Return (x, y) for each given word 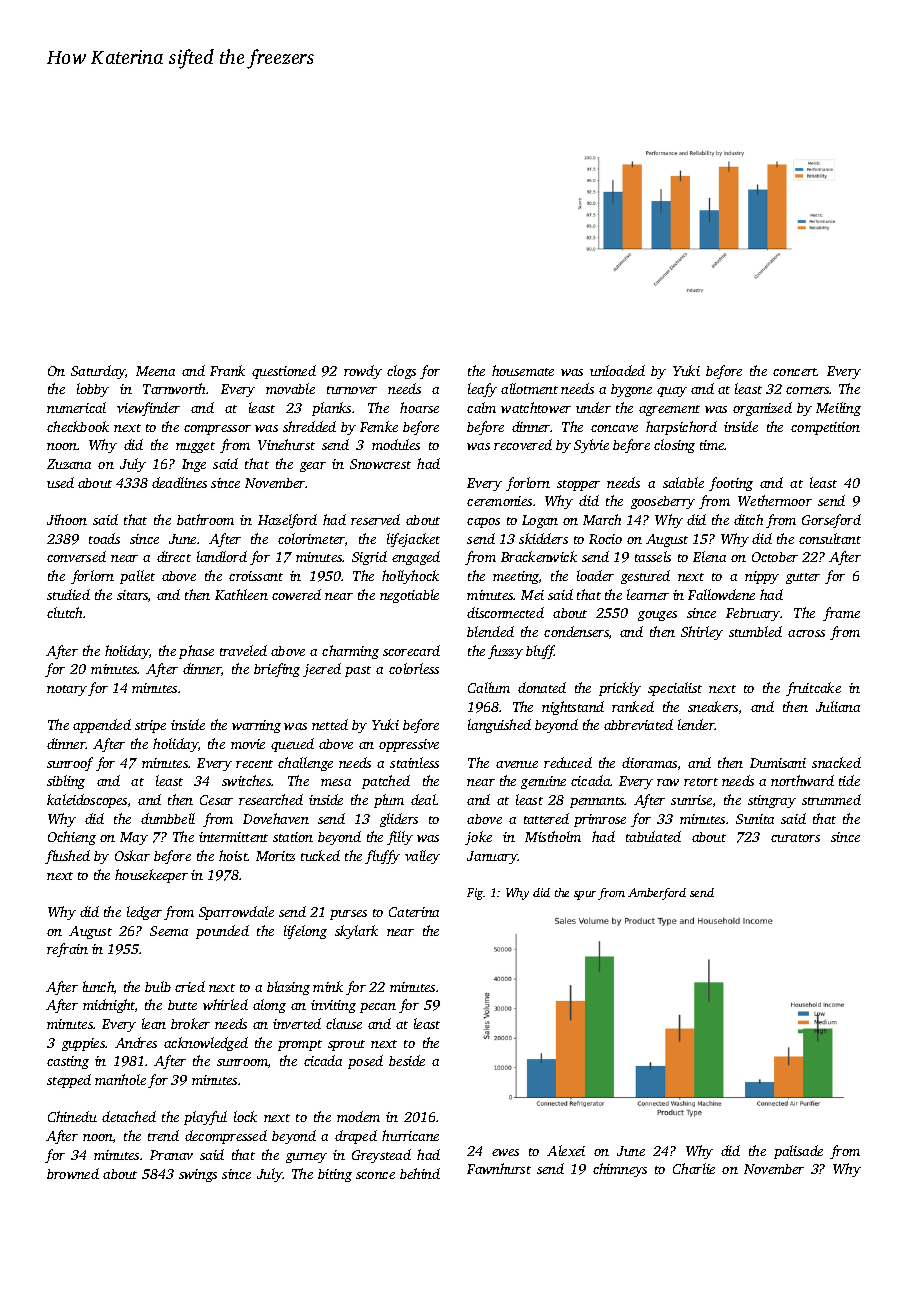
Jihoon (67, 519)
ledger (144, 913)
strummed (831, 799)
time (712, 445)
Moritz (275, 856)
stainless (414, 762)
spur (585, 895)
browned (73, 1173)
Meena (155, 371)
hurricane (410, 1135)
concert (795, 372)
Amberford (657, 894)
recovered (523, 444)
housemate (523, 370)
